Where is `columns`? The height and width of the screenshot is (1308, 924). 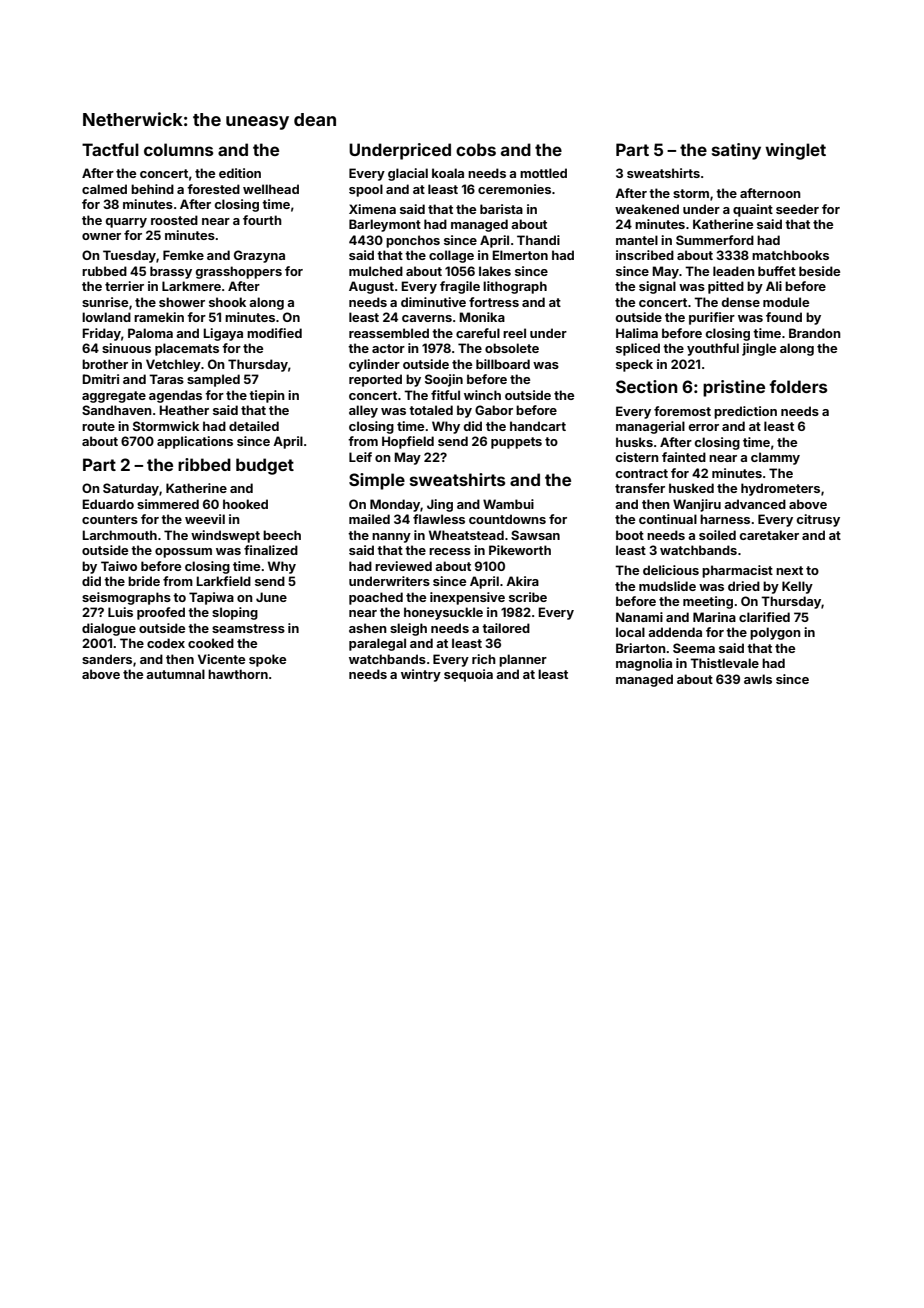 columns is located at coordinates (178, 149).
